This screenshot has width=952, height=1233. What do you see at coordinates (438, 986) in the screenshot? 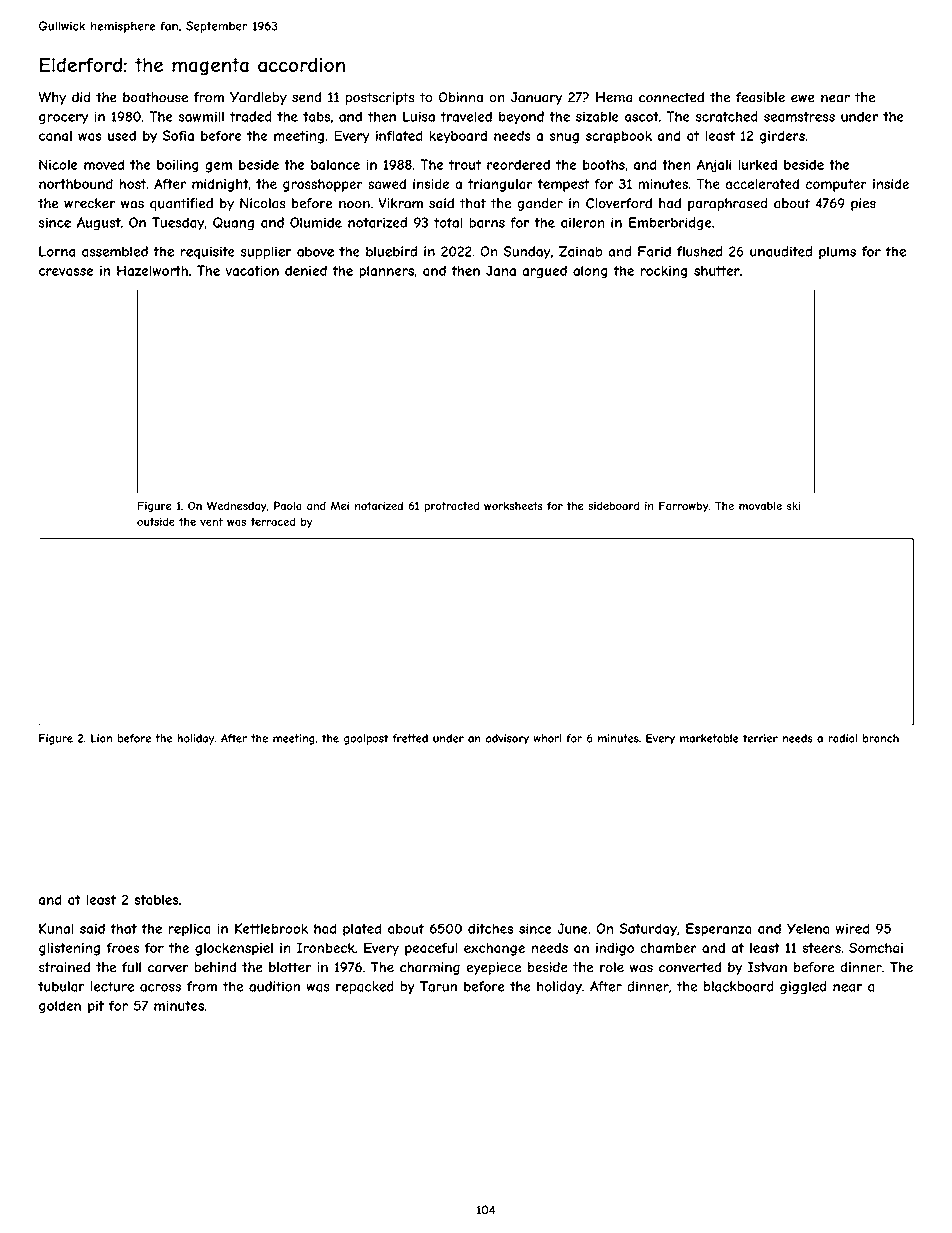
I see `Tarun` at bounding box center [438, 986].
